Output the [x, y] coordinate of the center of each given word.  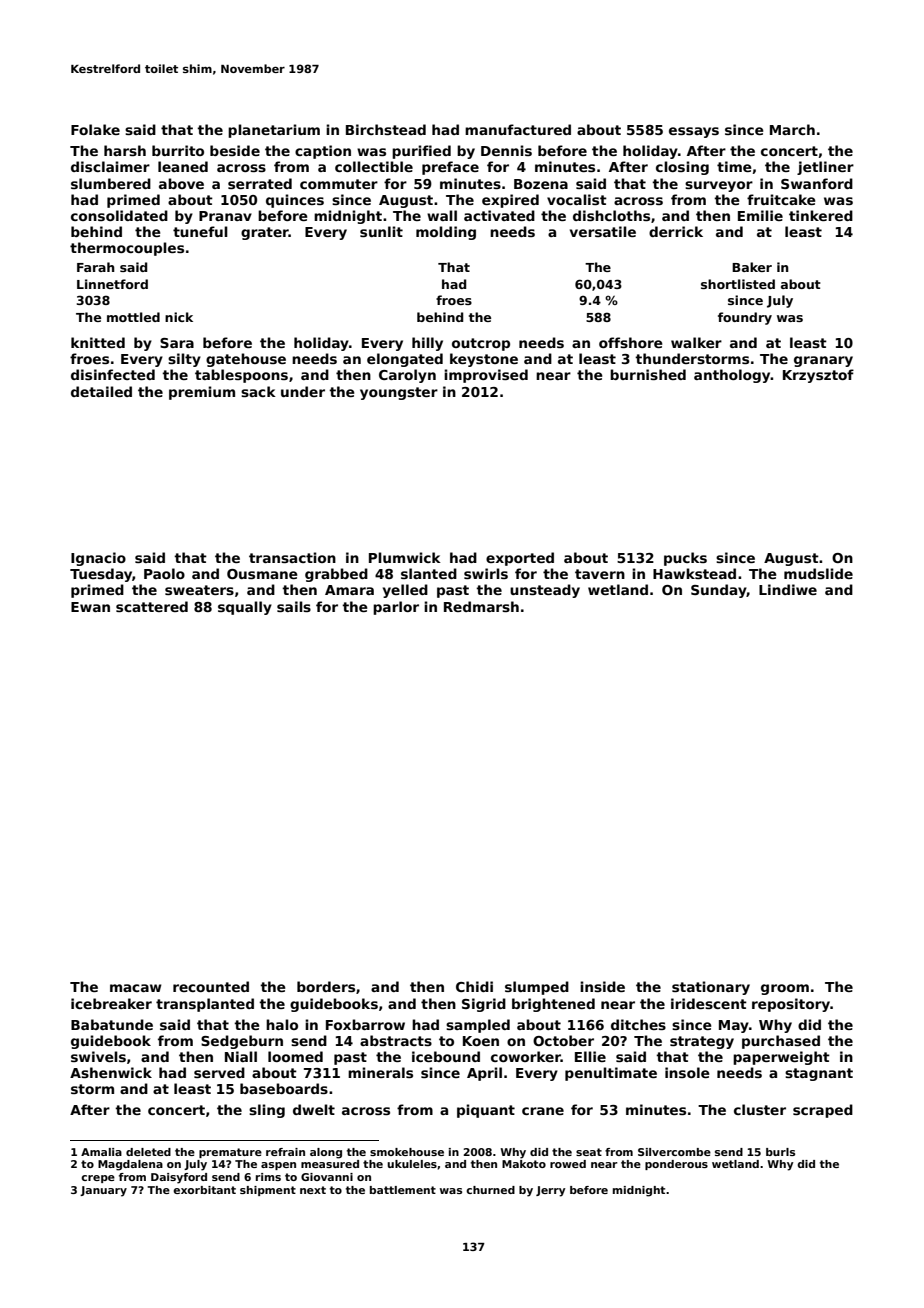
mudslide [818, 573]
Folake [95, 129]
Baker [752, 267]
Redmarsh [481, 606]
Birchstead [386, 129]
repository [791, 1005]
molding [446, 233]
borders [326, 986]
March [792, 129]
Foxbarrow [365, 1024]
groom [785, 989]
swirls [486, 573]
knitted [98, 342]
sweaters [199, 590]
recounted [211, 986]
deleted [148, 1152]
